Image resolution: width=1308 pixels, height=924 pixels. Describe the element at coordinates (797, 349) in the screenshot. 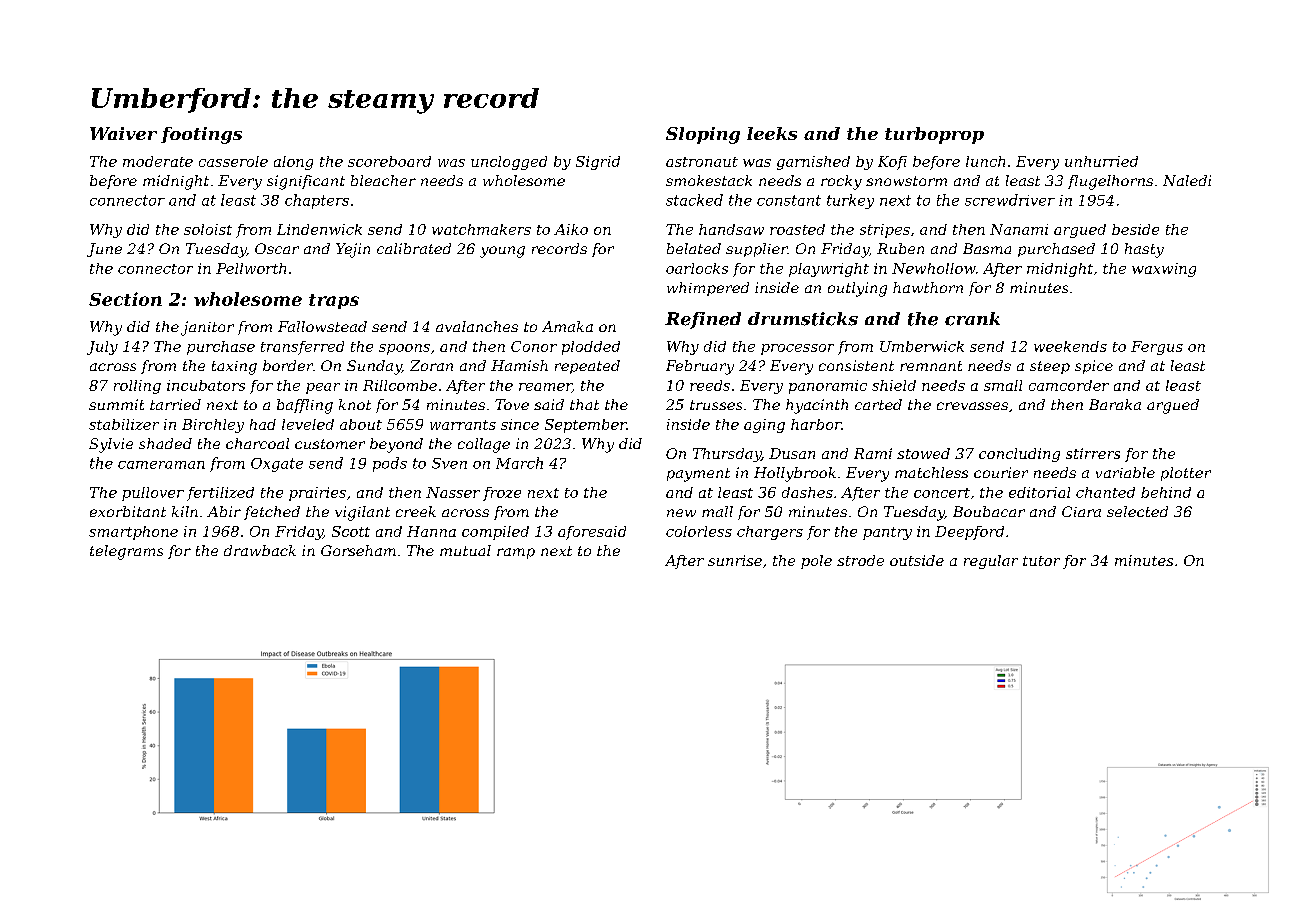

I see `processor` at that location.
